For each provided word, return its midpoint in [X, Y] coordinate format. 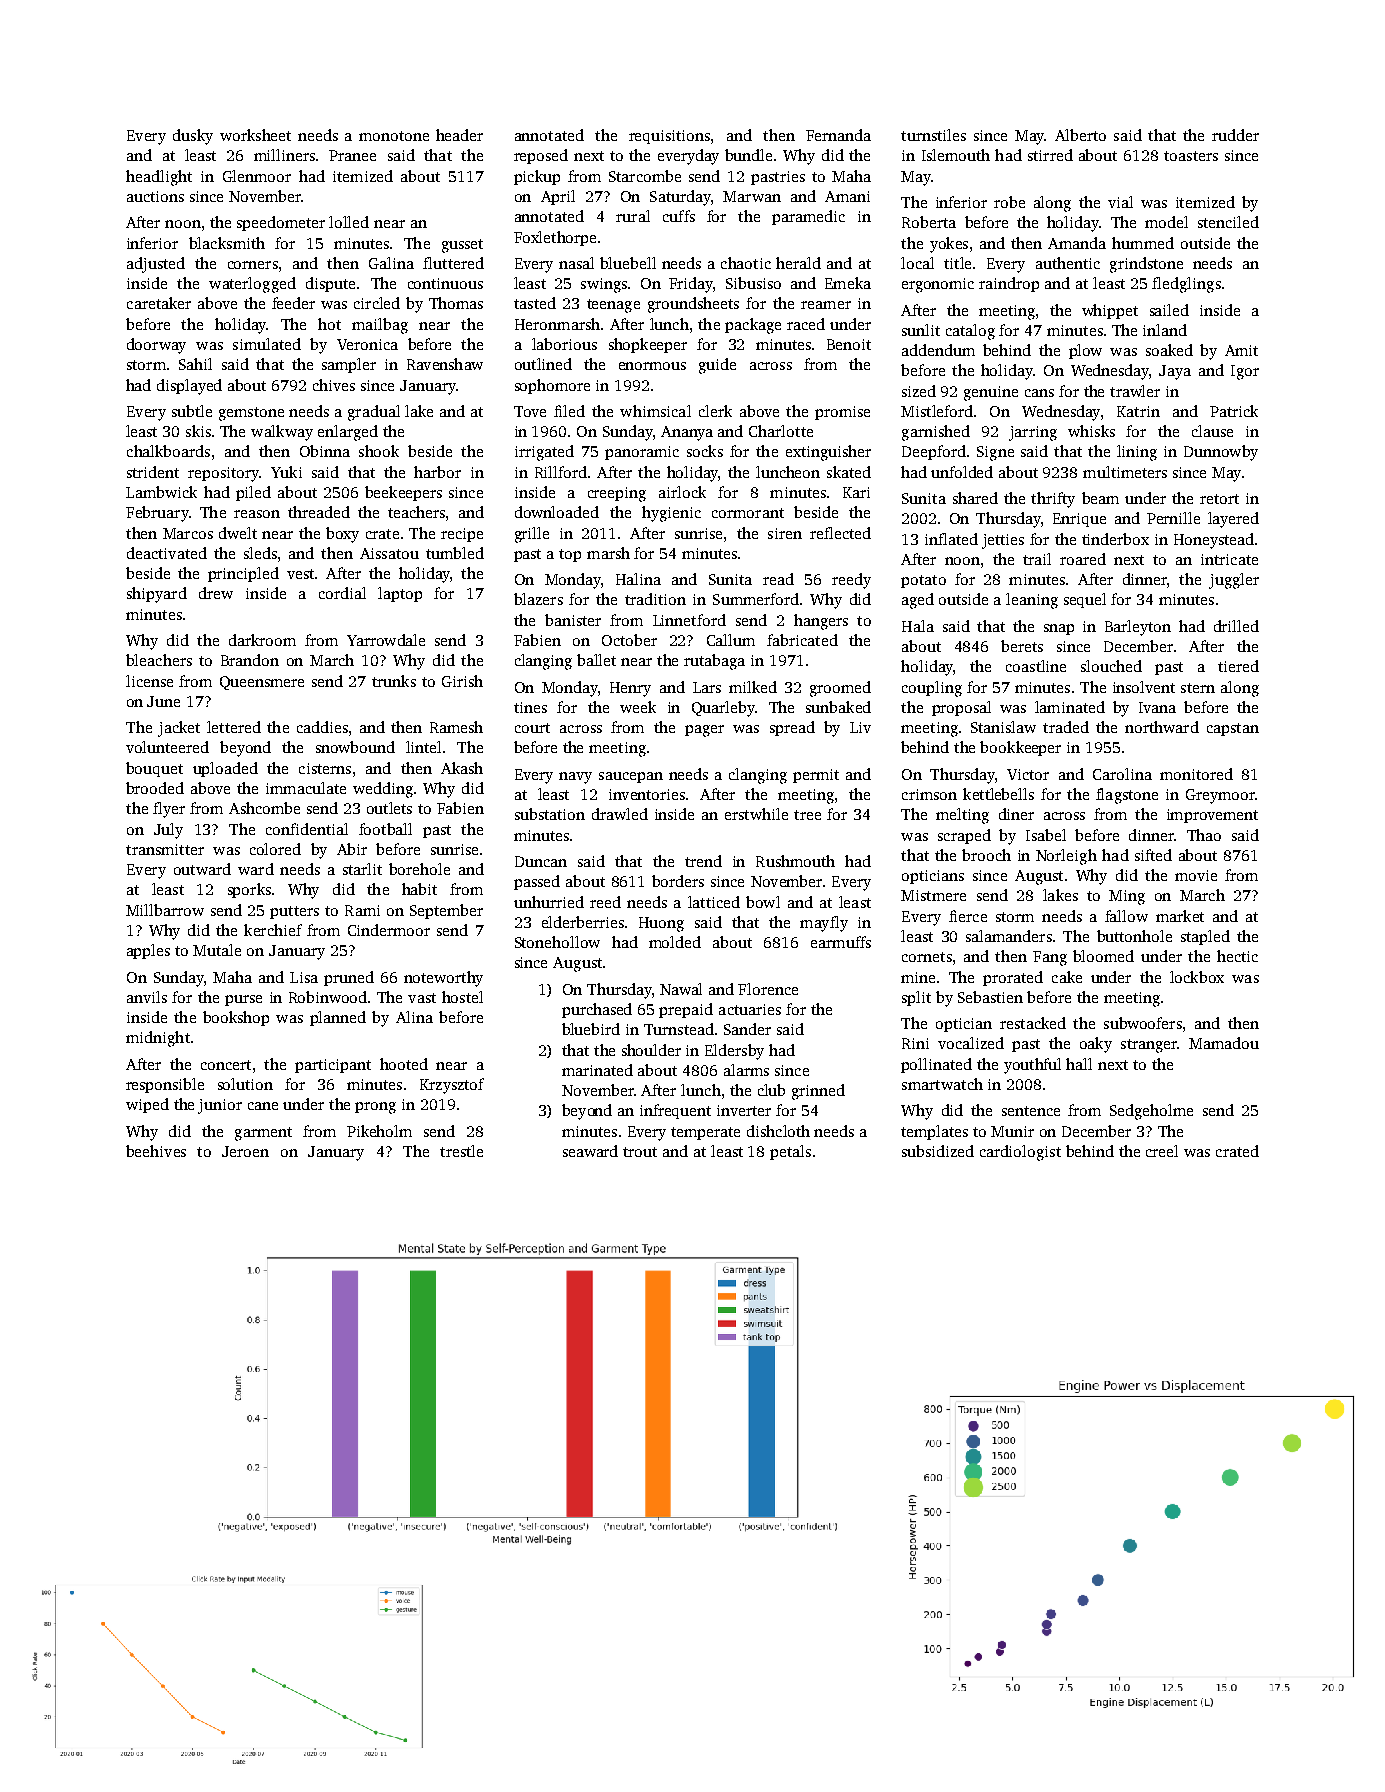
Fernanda [838, 135]
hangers [821, 622]
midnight [158, 1039]
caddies [322, 727]
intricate [1229, 559]
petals [790, 1152]
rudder [1235, 135]
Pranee [352, 155]
